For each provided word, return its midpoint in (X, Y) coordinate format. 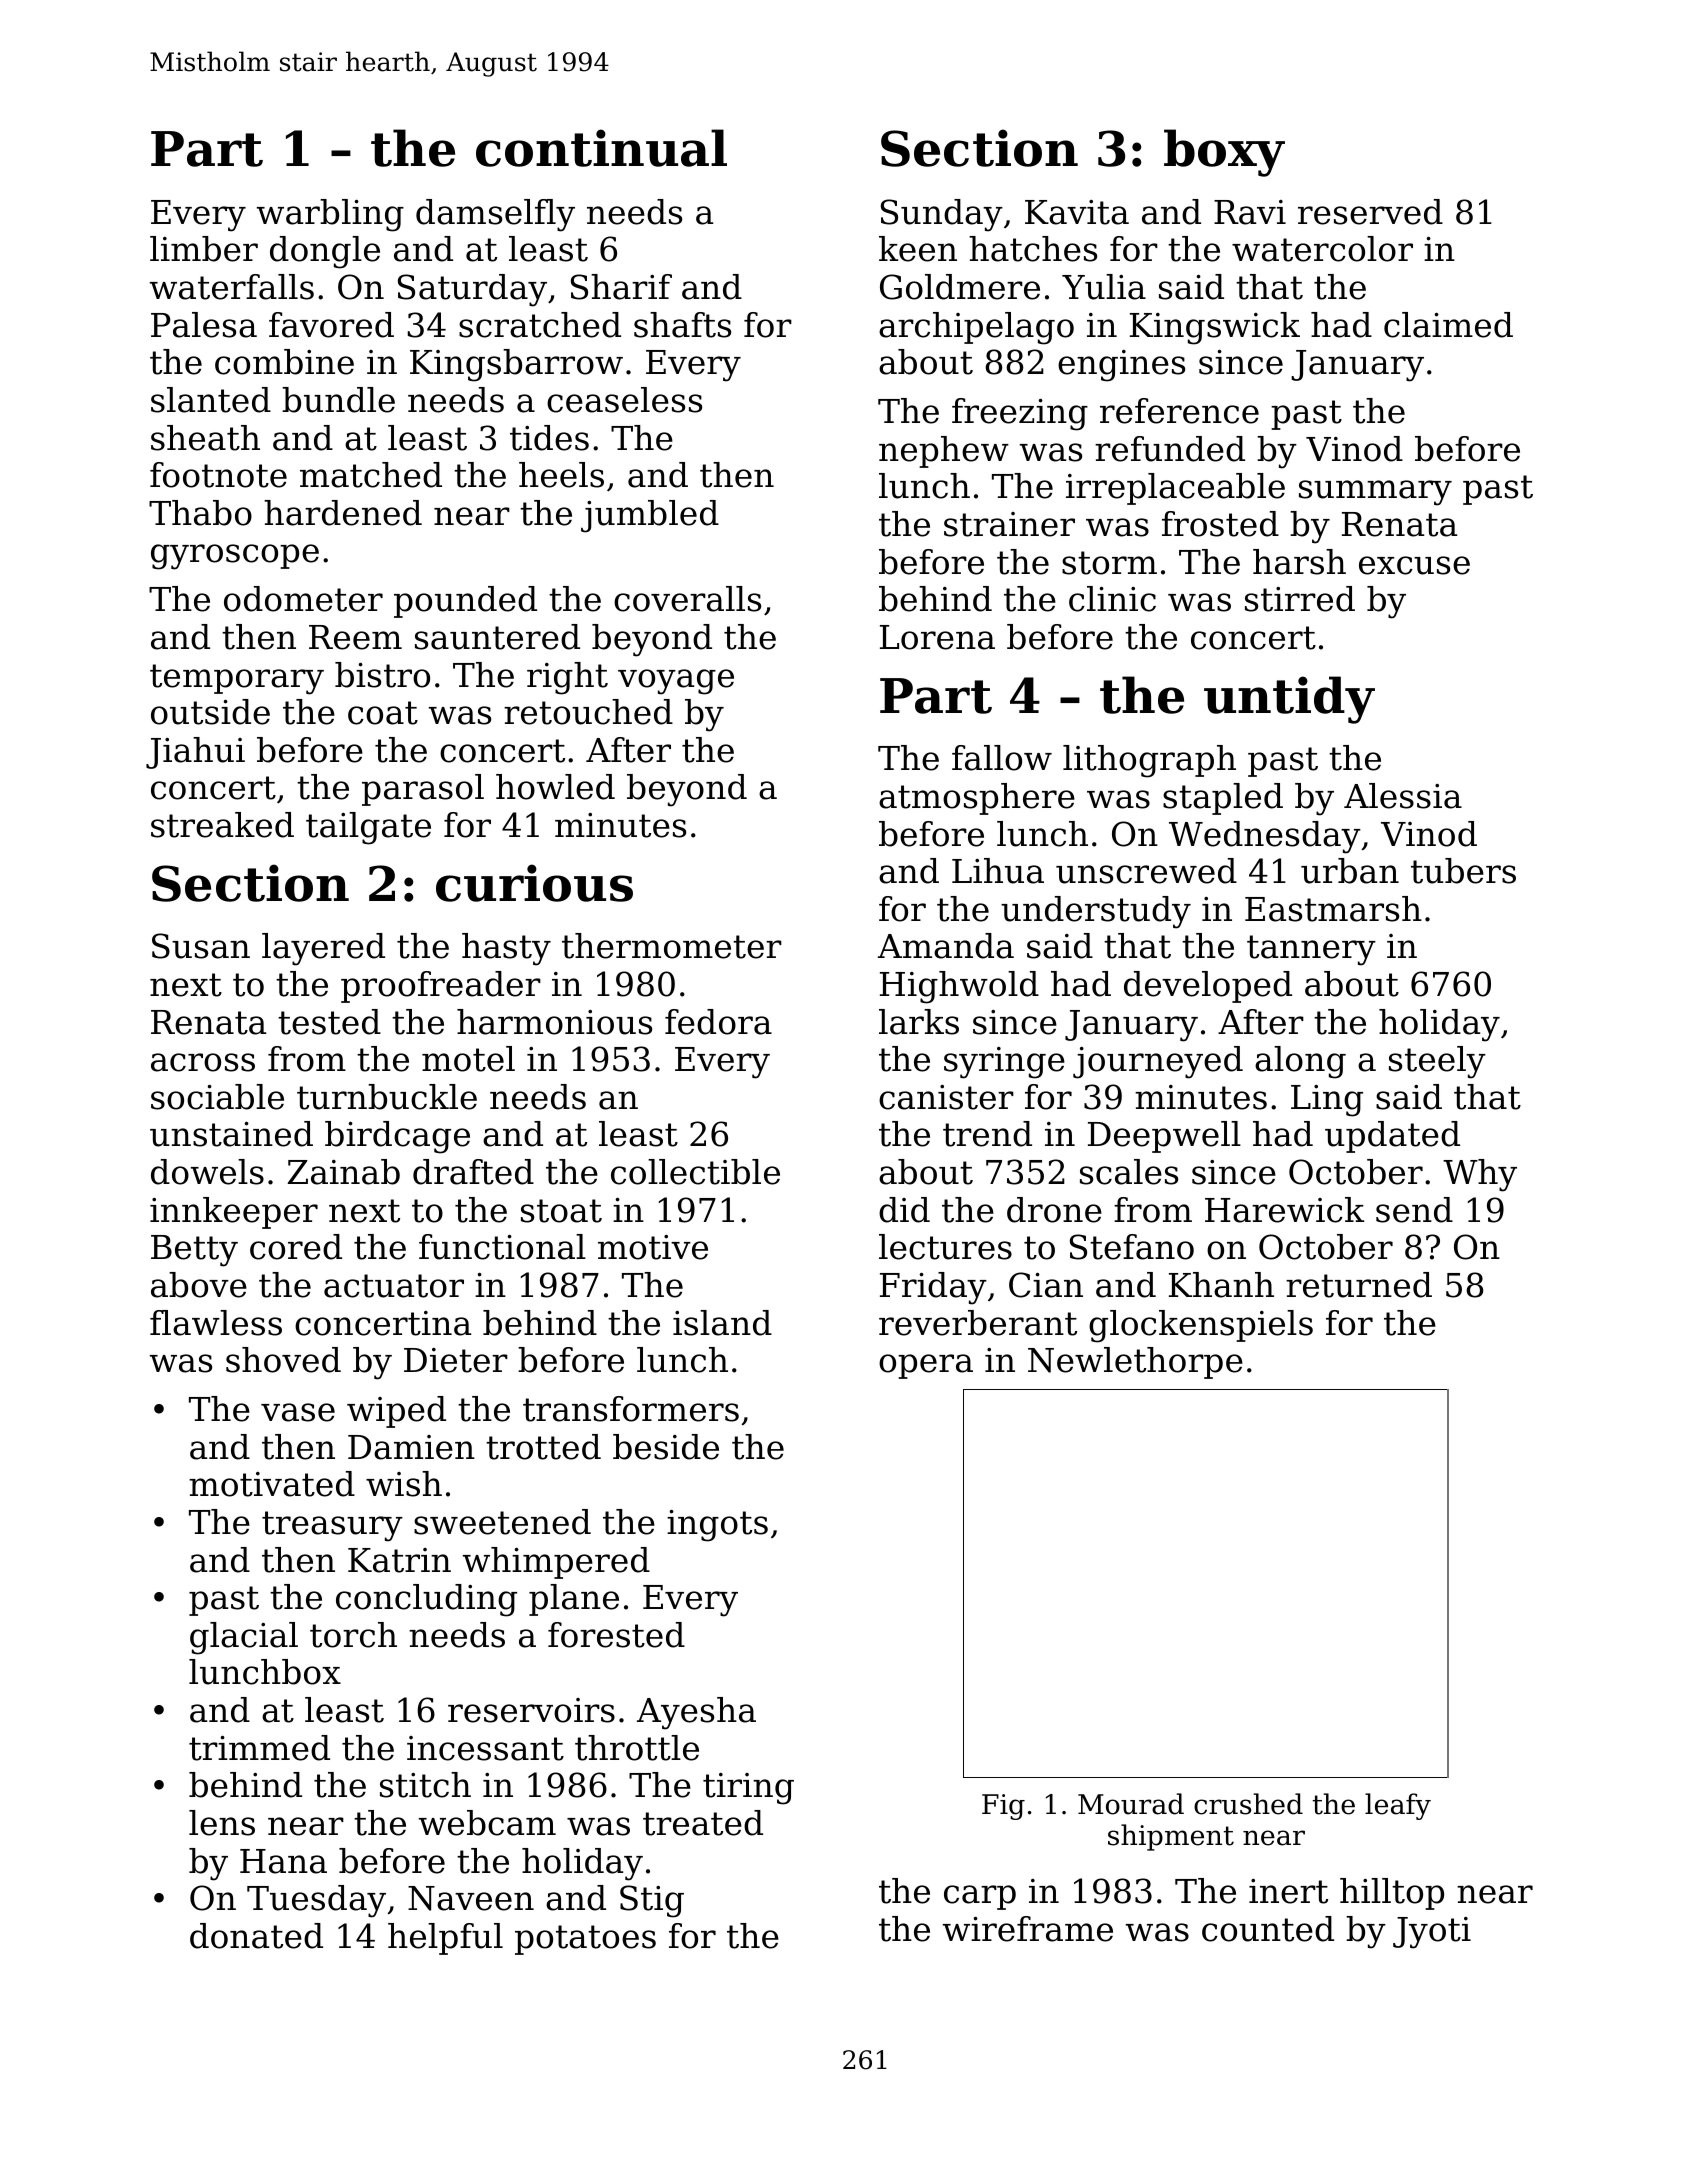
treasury (332, 1526)
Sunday (942, 215)
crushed (1248, 1804)
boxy (1224, 153)
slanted (211, 400)
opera (926, 1366)
